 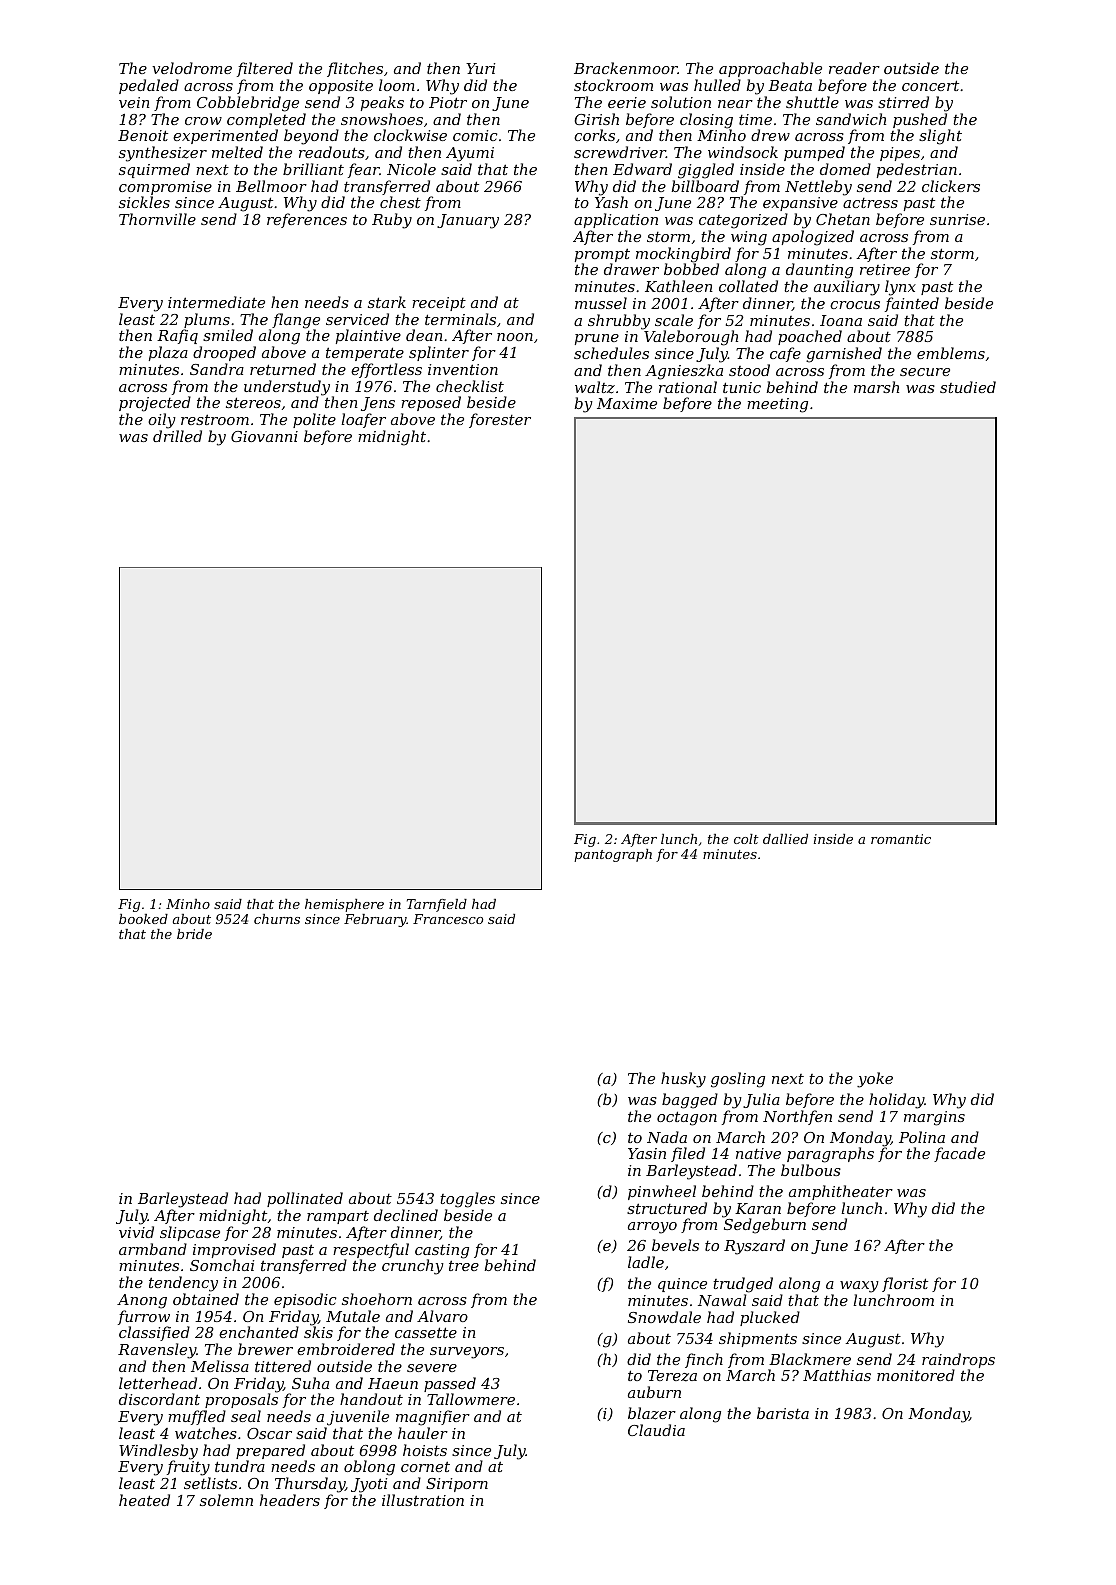 I want to click on romantic, so click(x=901, y=839).
